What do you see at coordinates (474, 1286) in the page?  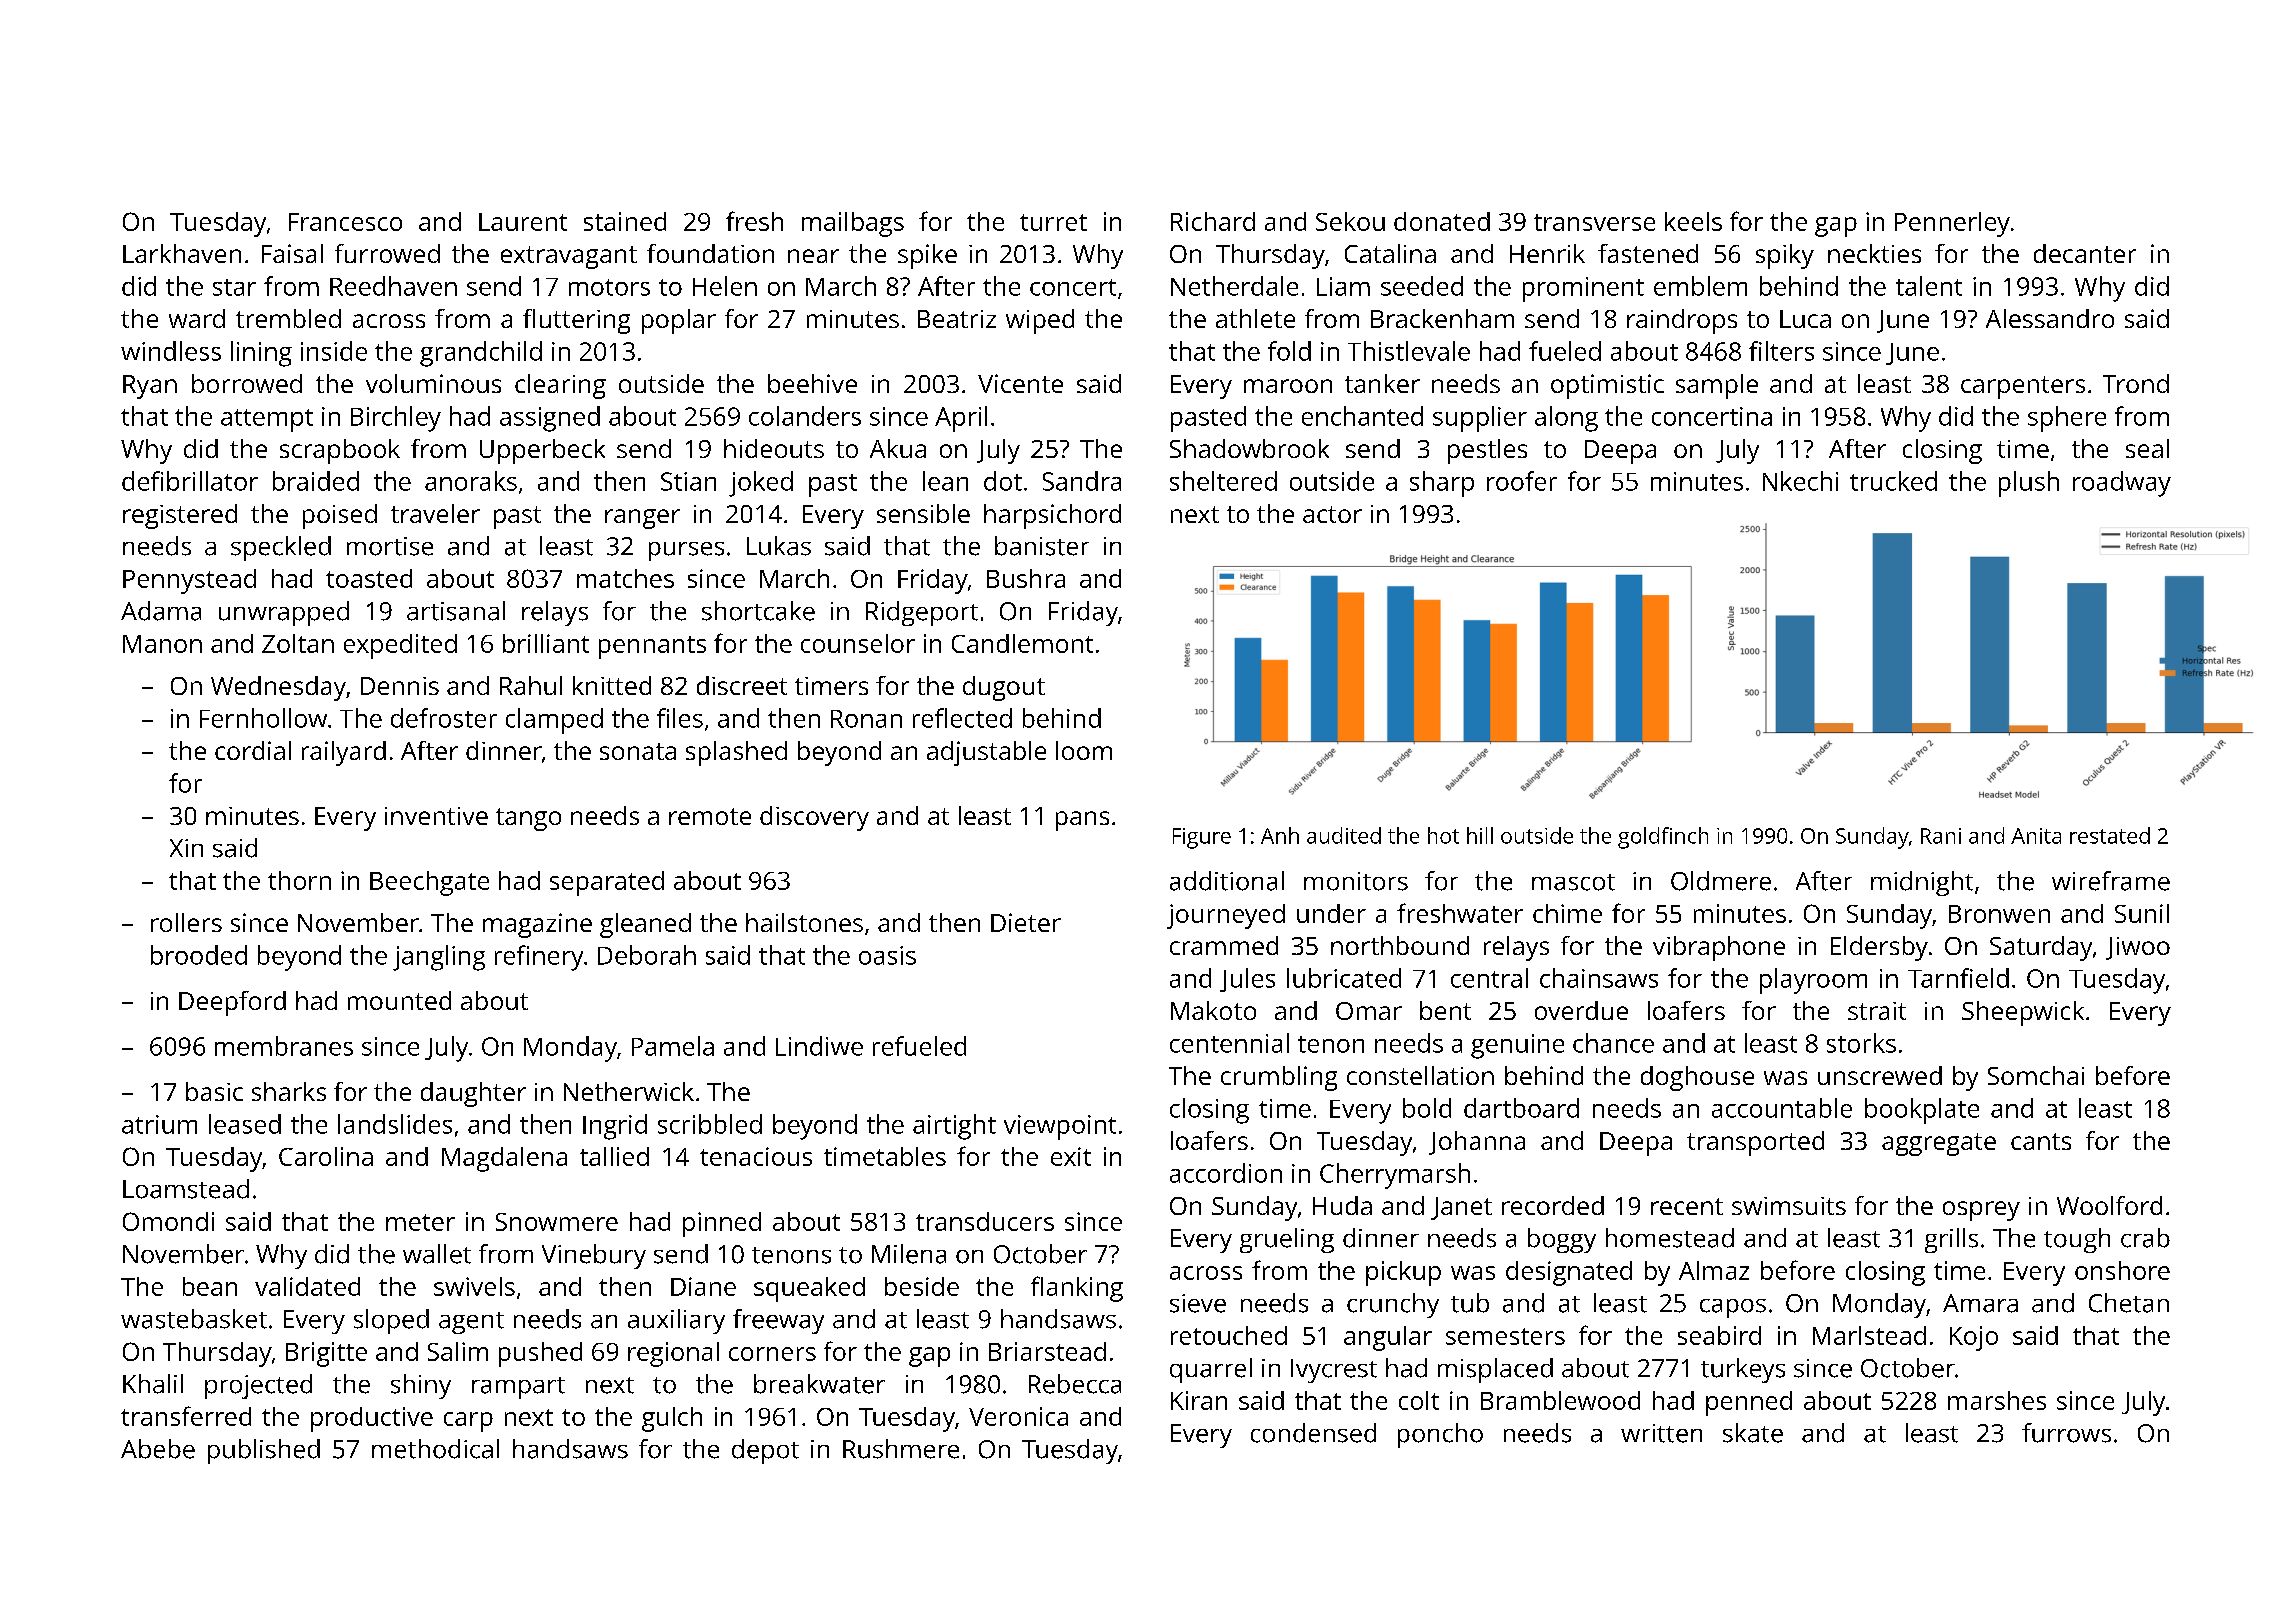 I see `swivels` at bounding box center [474, 1286].
